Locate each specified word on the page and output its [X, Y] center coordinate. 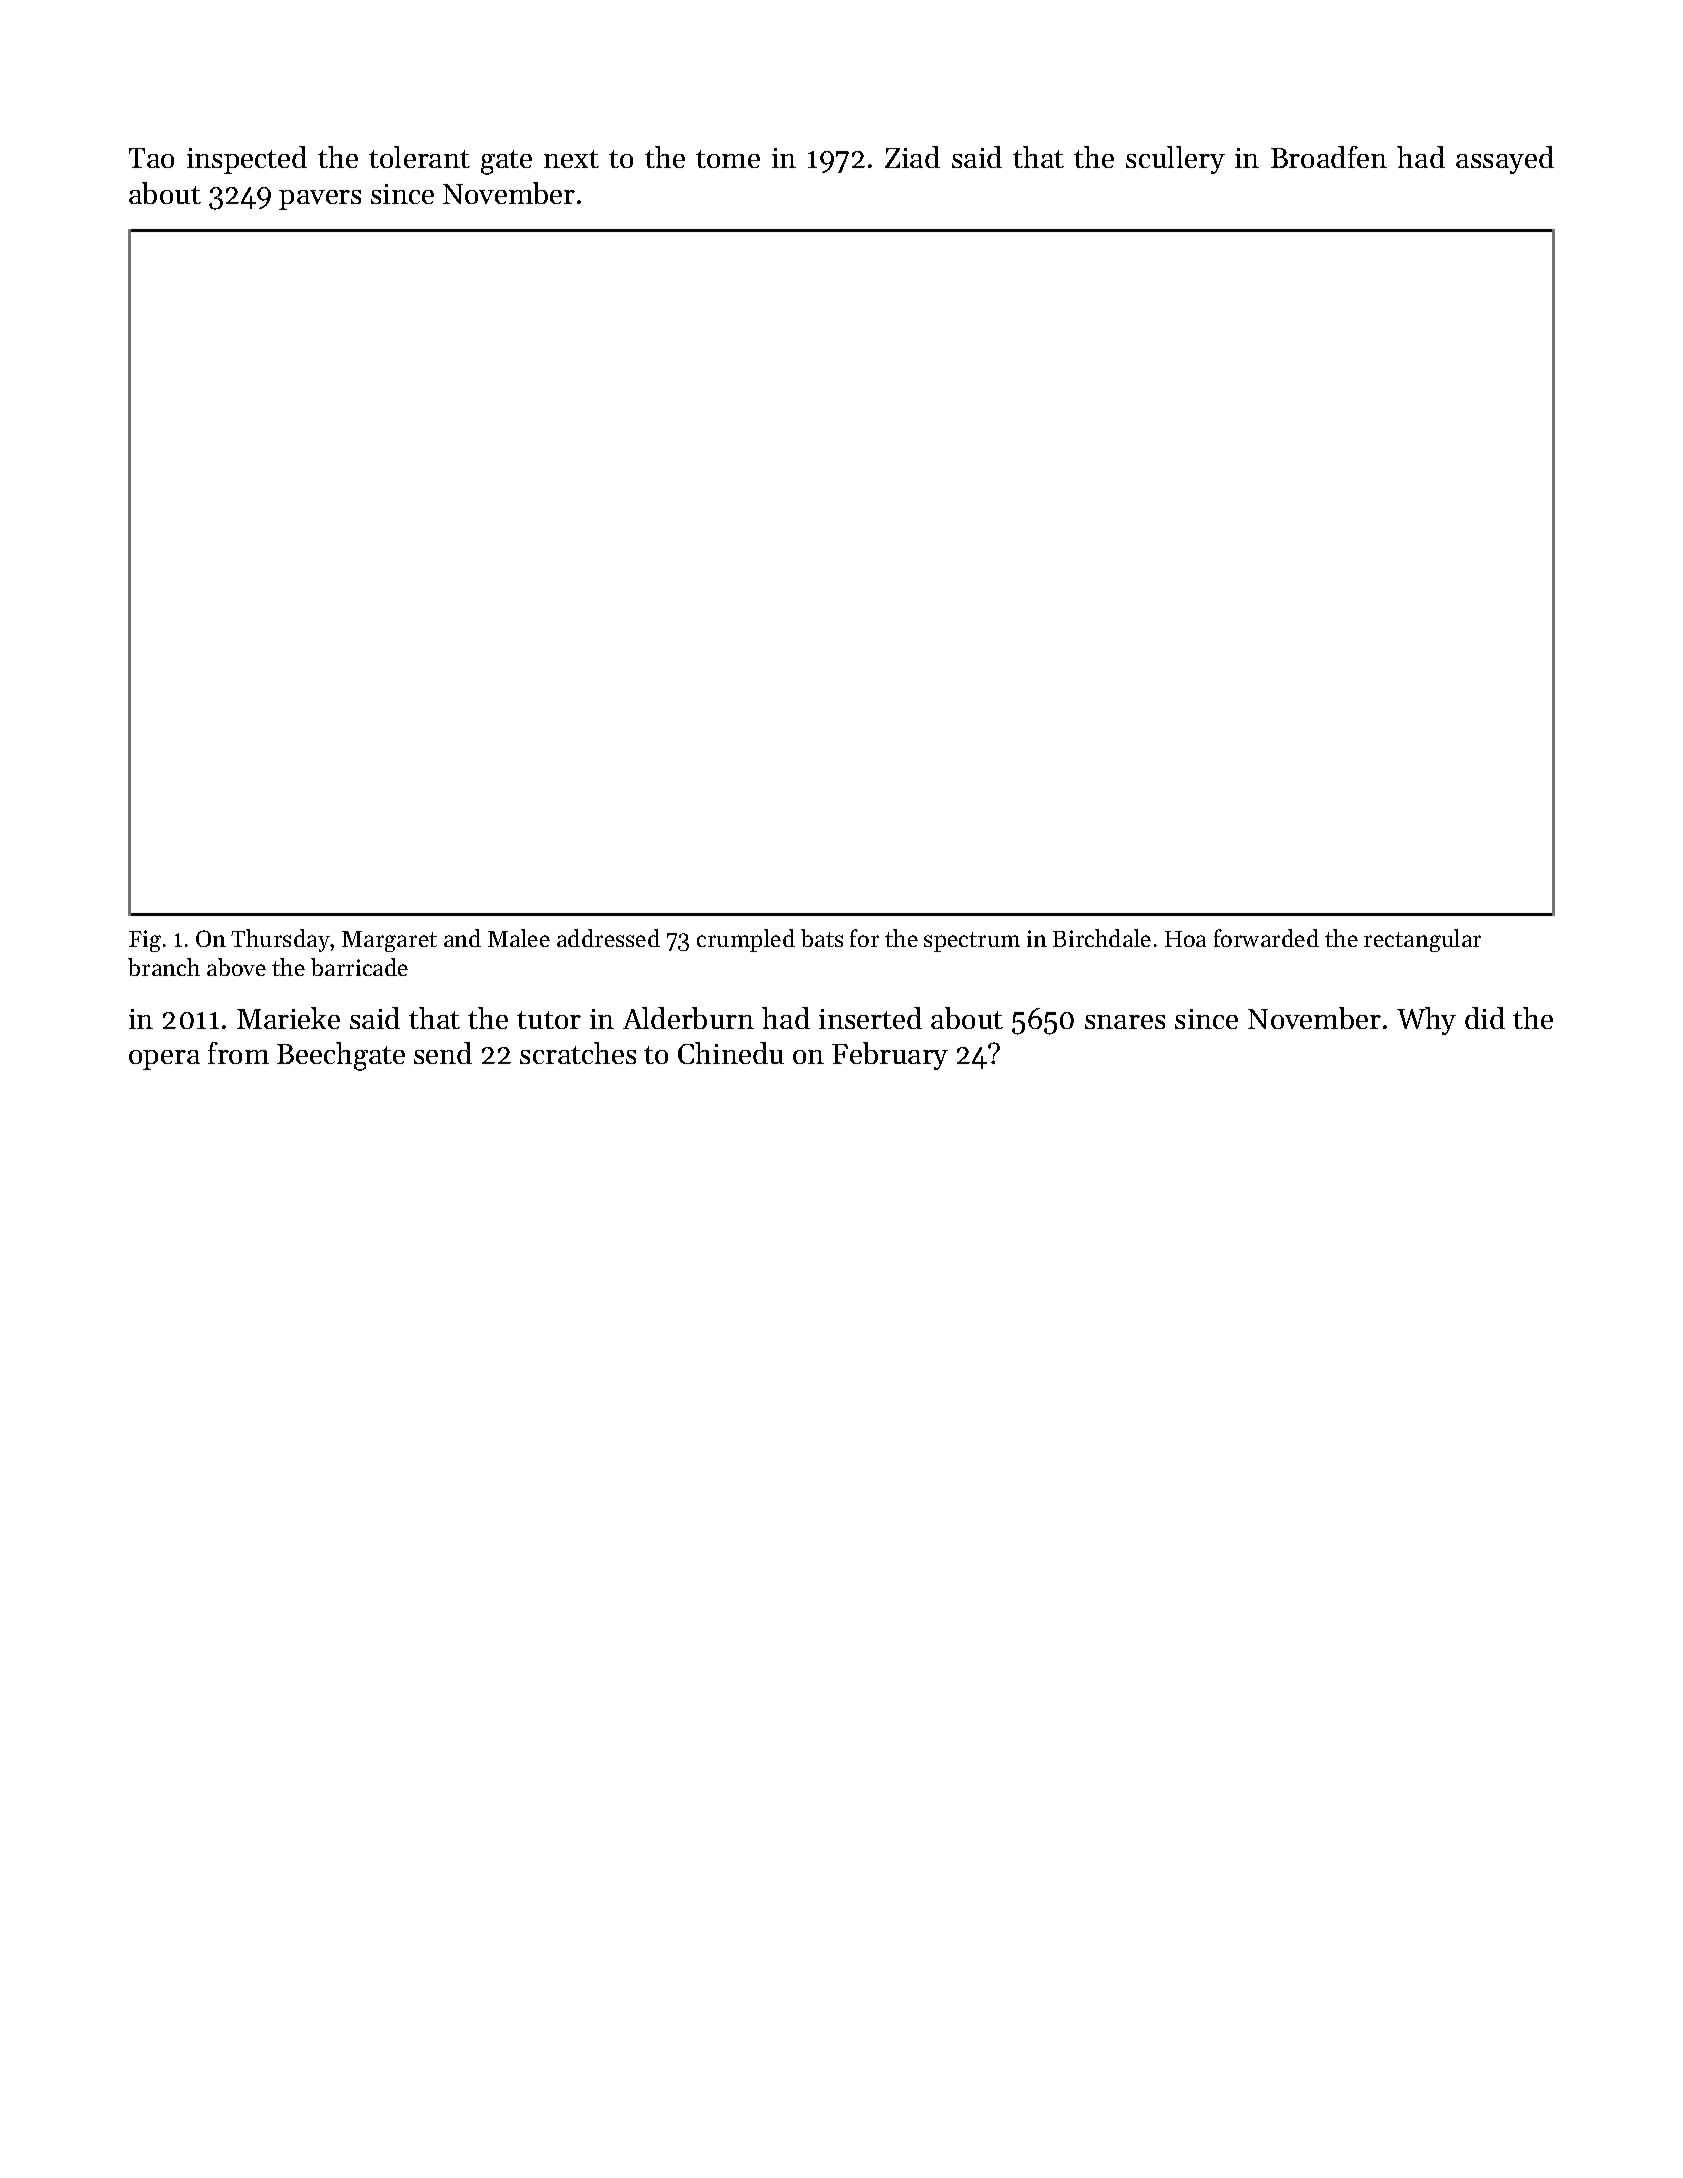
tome [728, 159]
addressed [608, 938]
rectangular [1422, 940]
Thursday [281, 940]
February [890, 1056]
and [462, 938]
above [236, 967]
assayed [1505, 160]
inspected [247, 160]
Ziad [912, 157]
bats [822, 938]
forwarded [1266, 938]
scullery [1175, 160]
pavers [320, 200]
